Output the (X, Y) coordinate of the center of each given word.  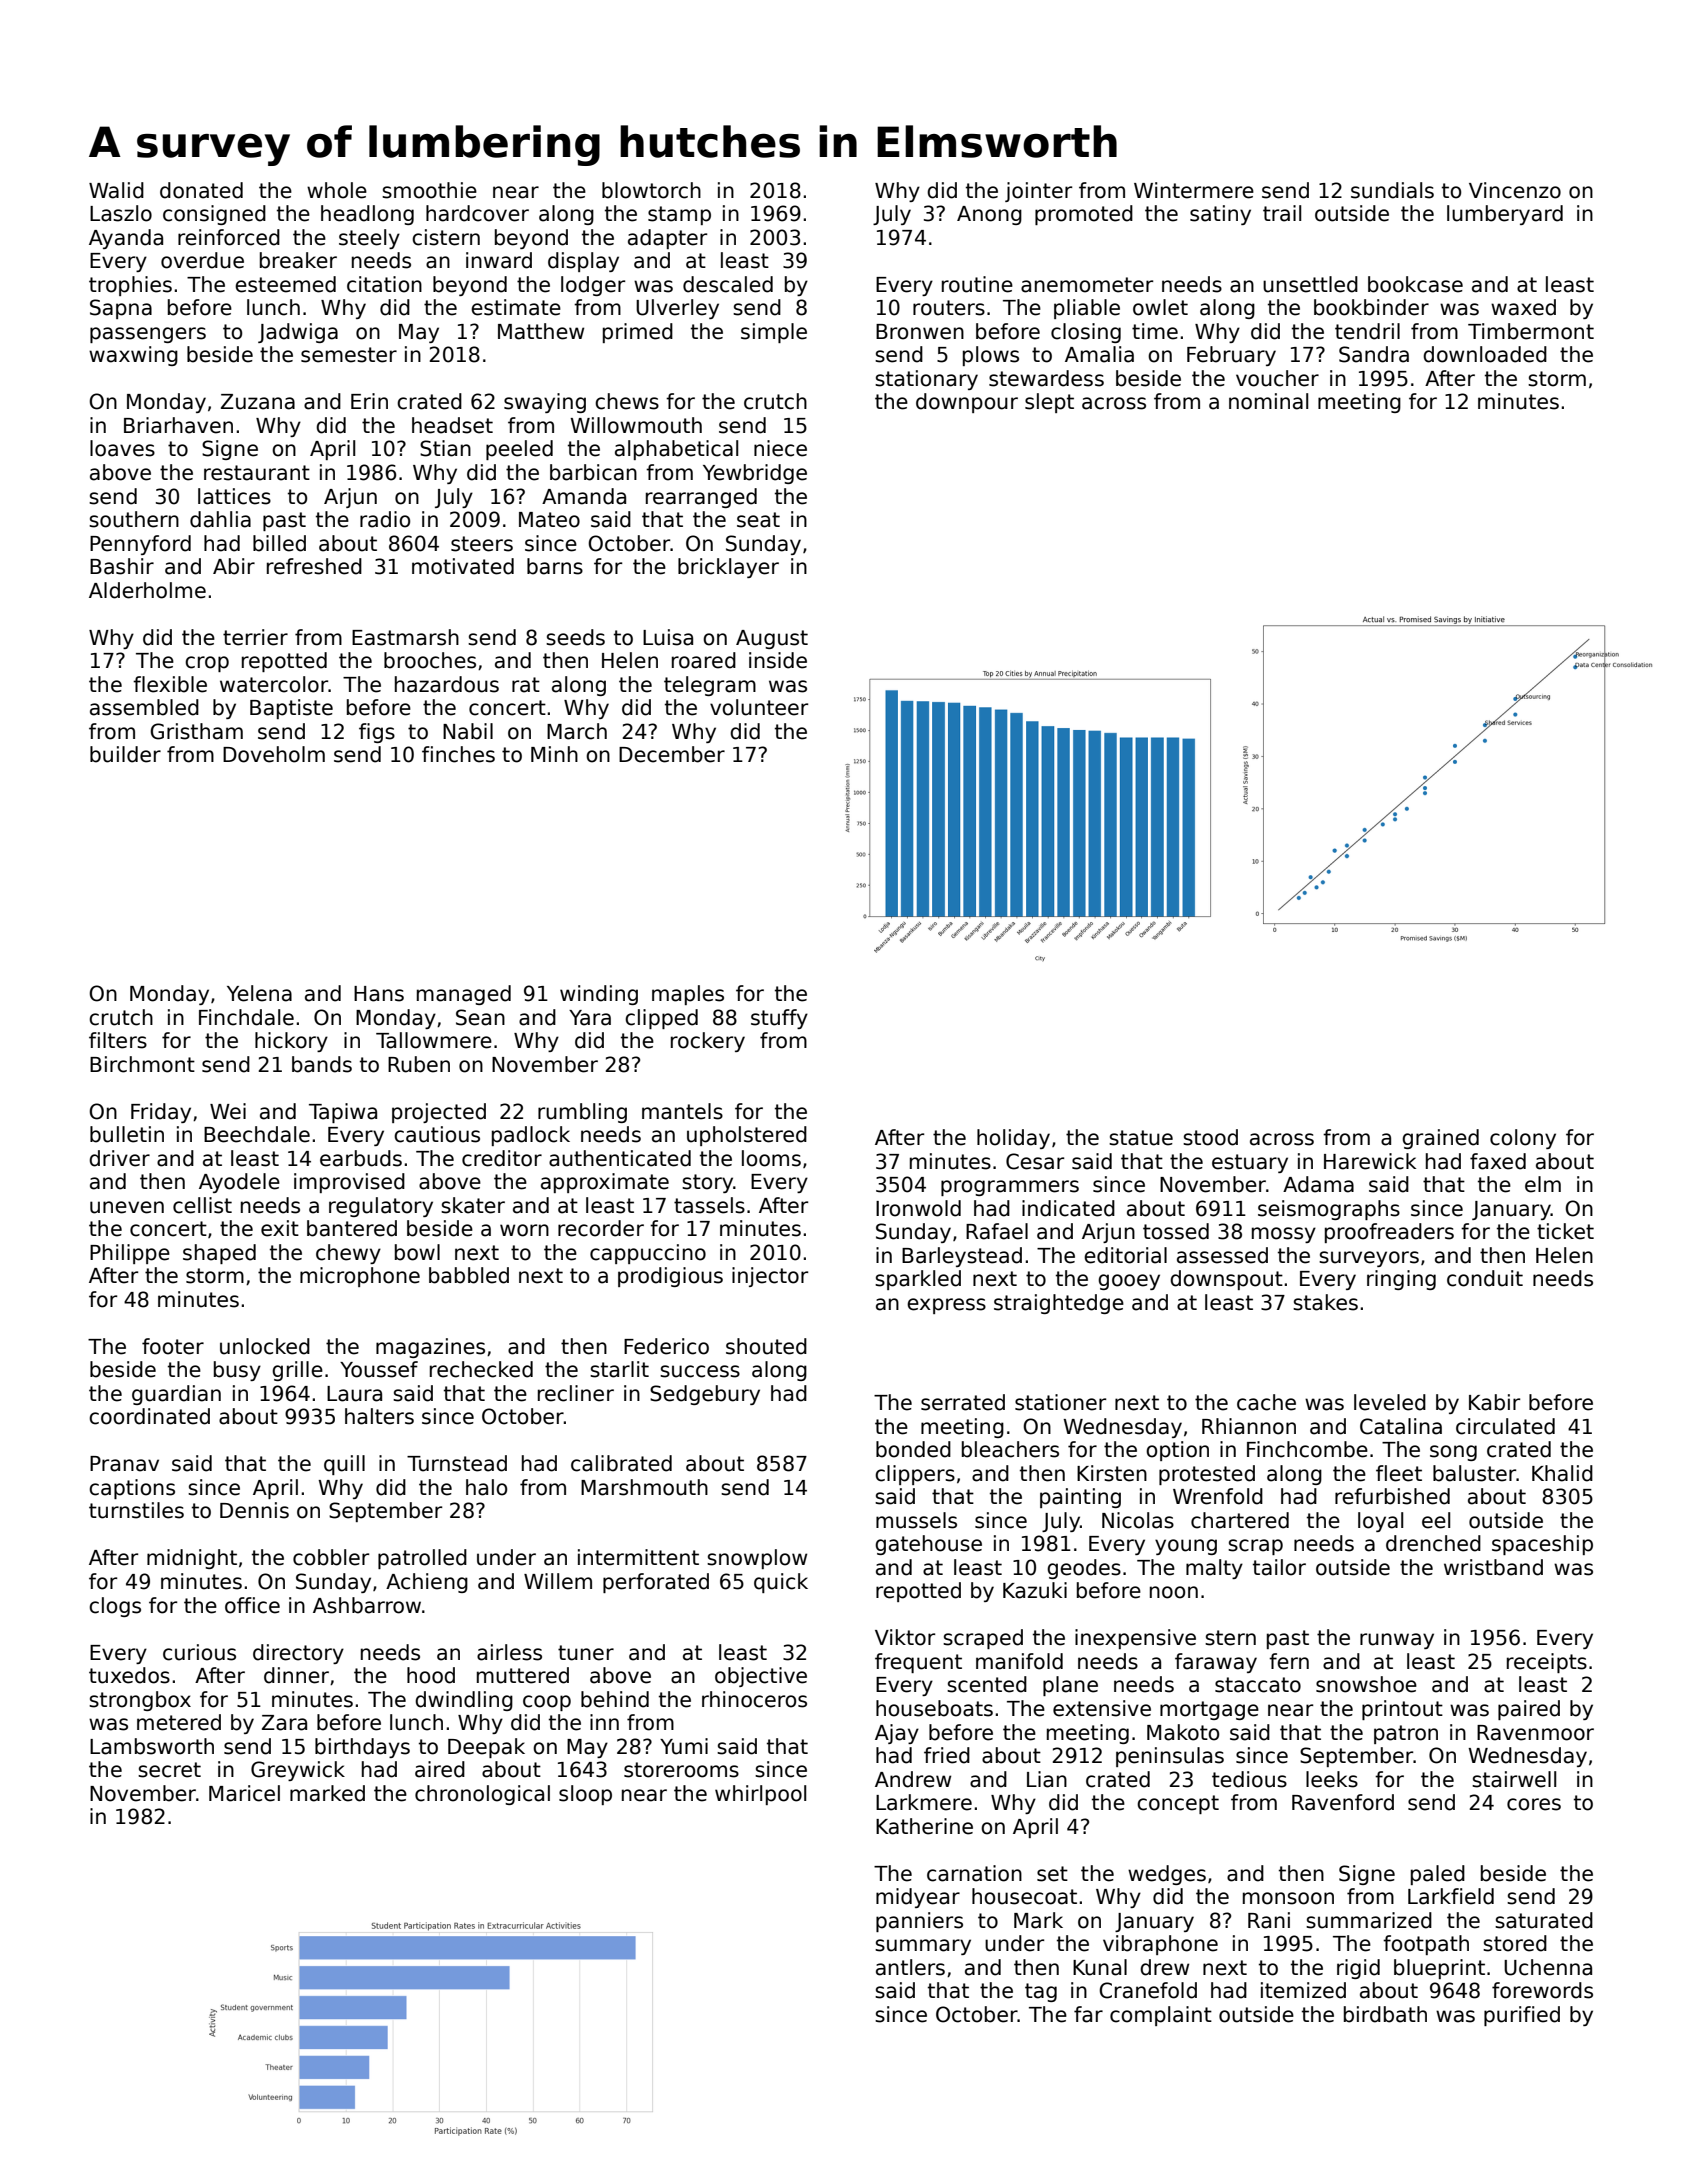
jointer (1038, 192)
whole (337, 190)
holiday (1013, 1139)
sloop (585, 1795)
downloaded (1485, 354)
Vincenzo (1515, 190)
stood (1210, 1137)
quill (344, 1465)
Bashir (122, 566)
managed (464, 995)
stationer (1060, 1402)
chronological (482, 1795)
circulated (1505, 1426)
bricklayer (728, 568)
